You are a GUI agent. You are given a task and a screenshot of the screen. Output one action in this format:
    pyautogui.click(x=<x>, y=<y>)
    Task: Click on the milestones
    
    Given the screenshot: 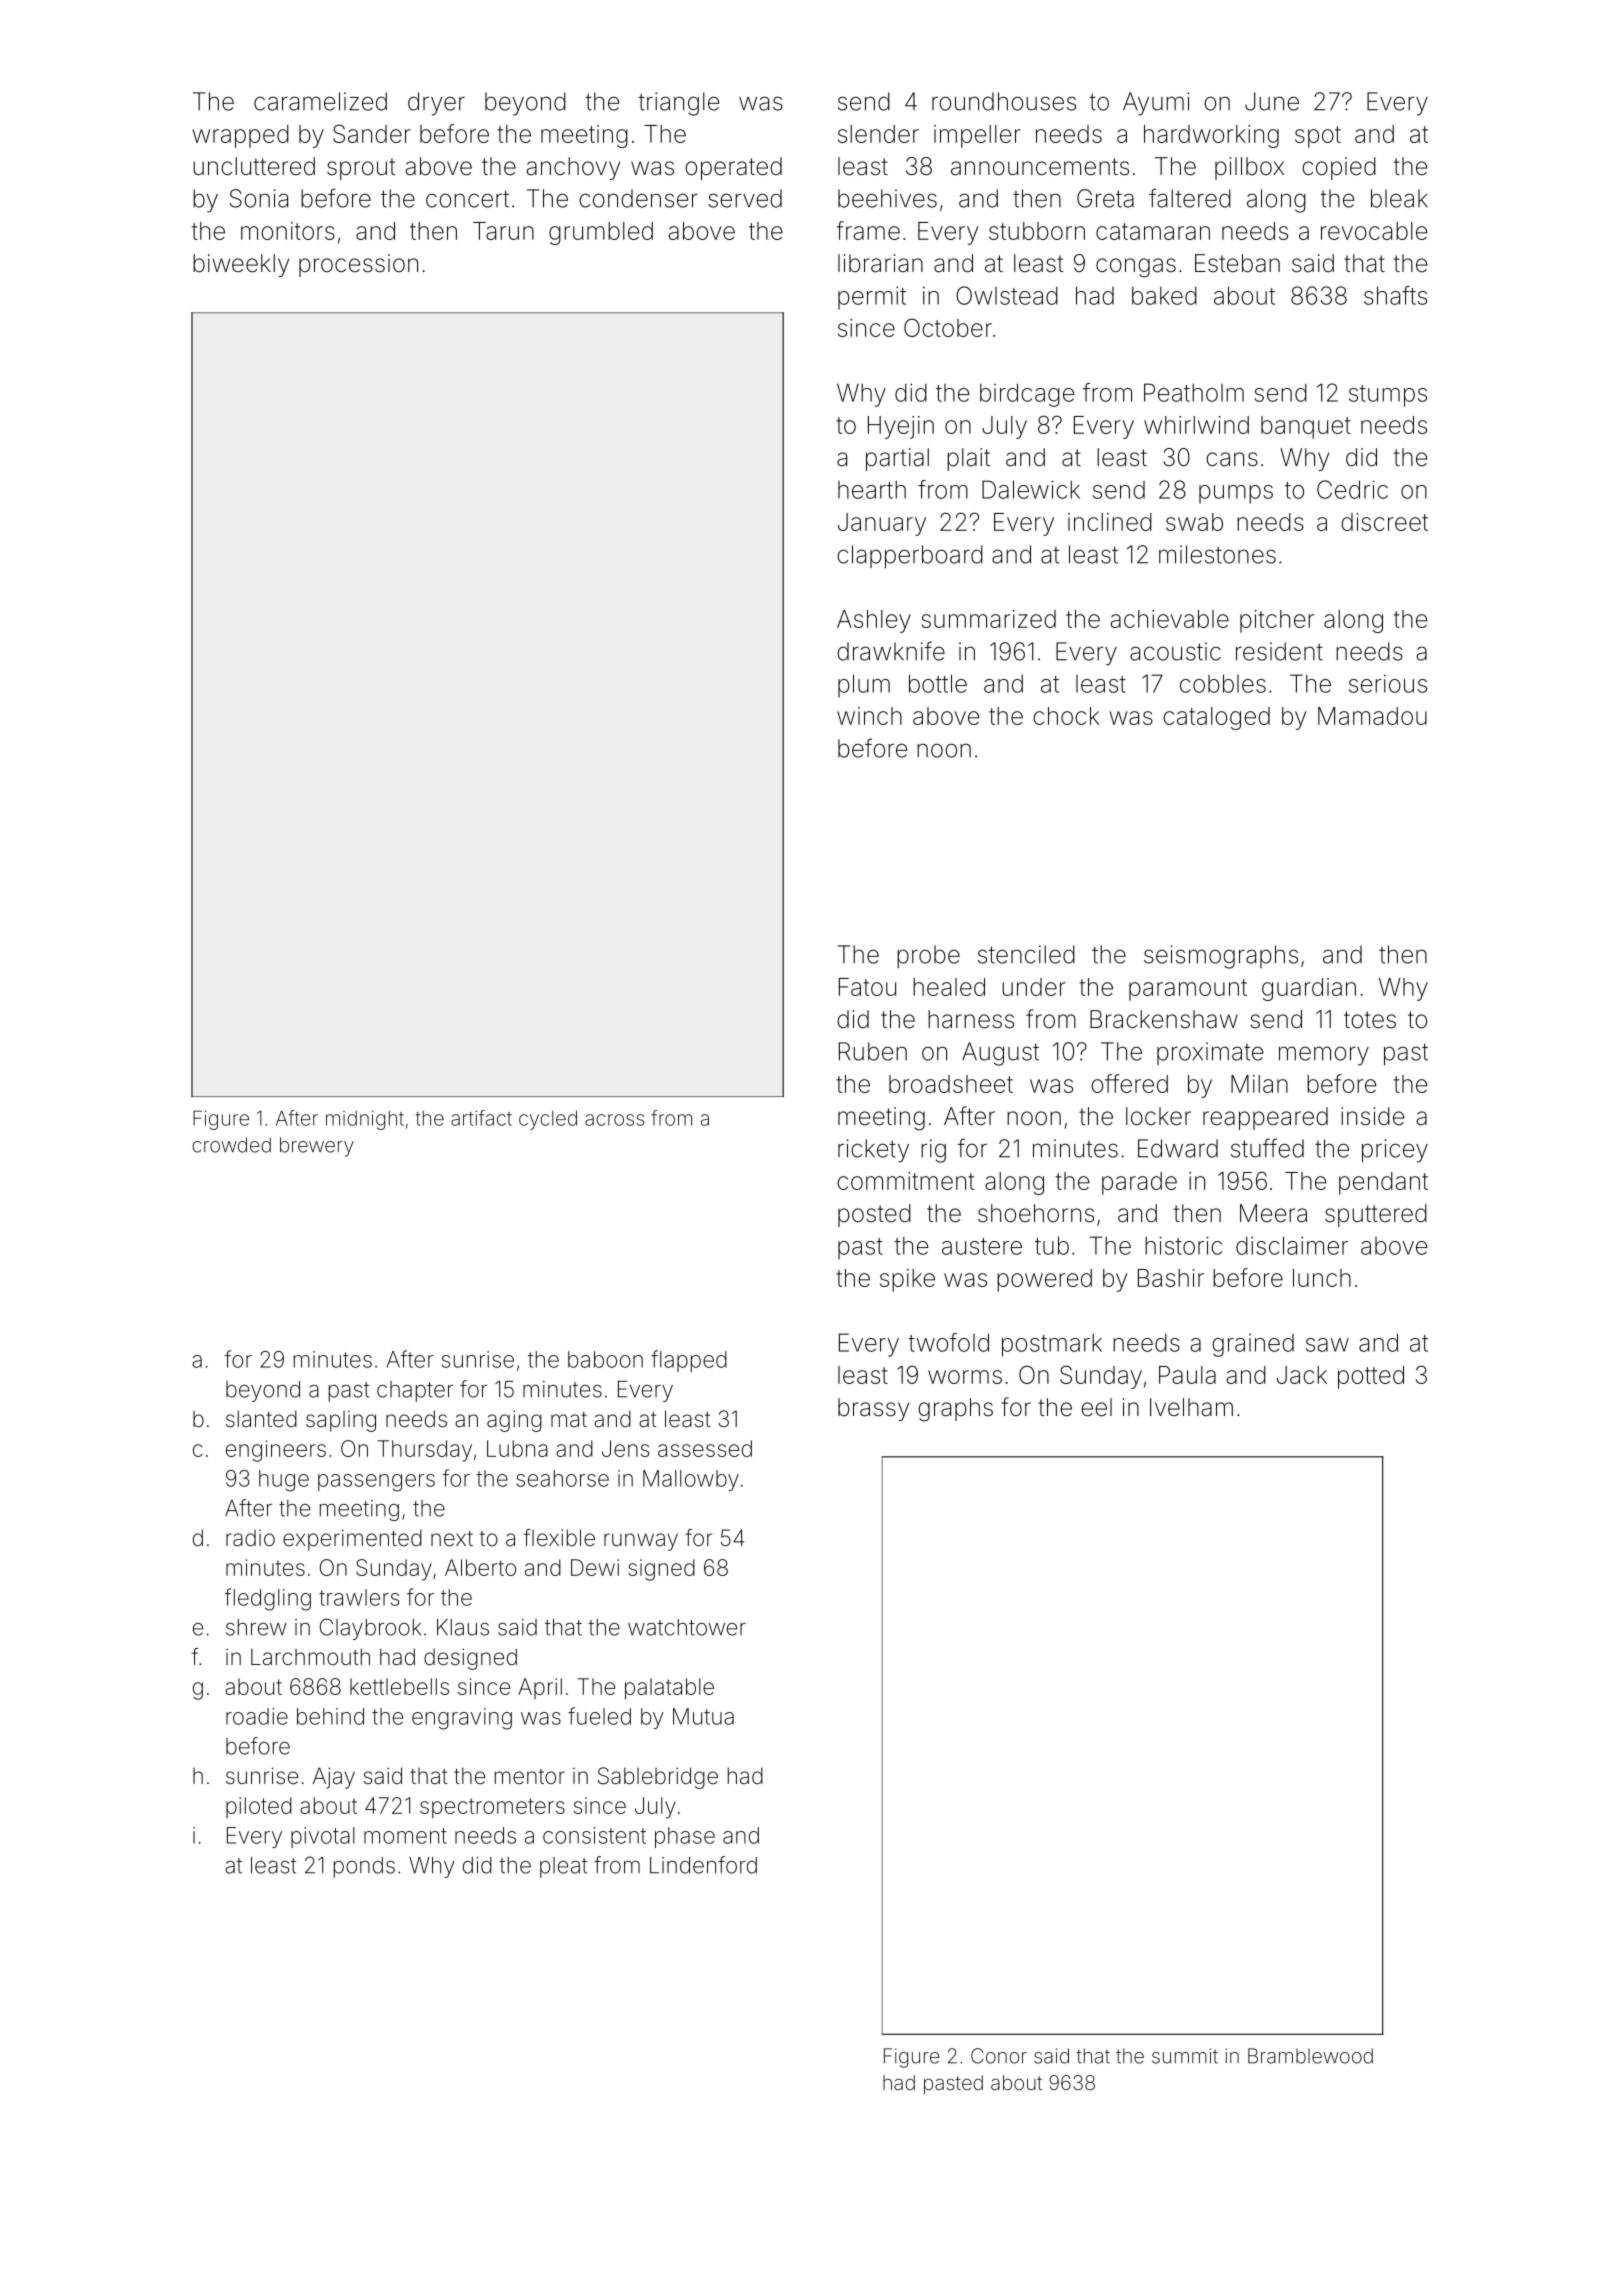 What is the action you would take?
    pyautogui.click(x=1217, y=554)
